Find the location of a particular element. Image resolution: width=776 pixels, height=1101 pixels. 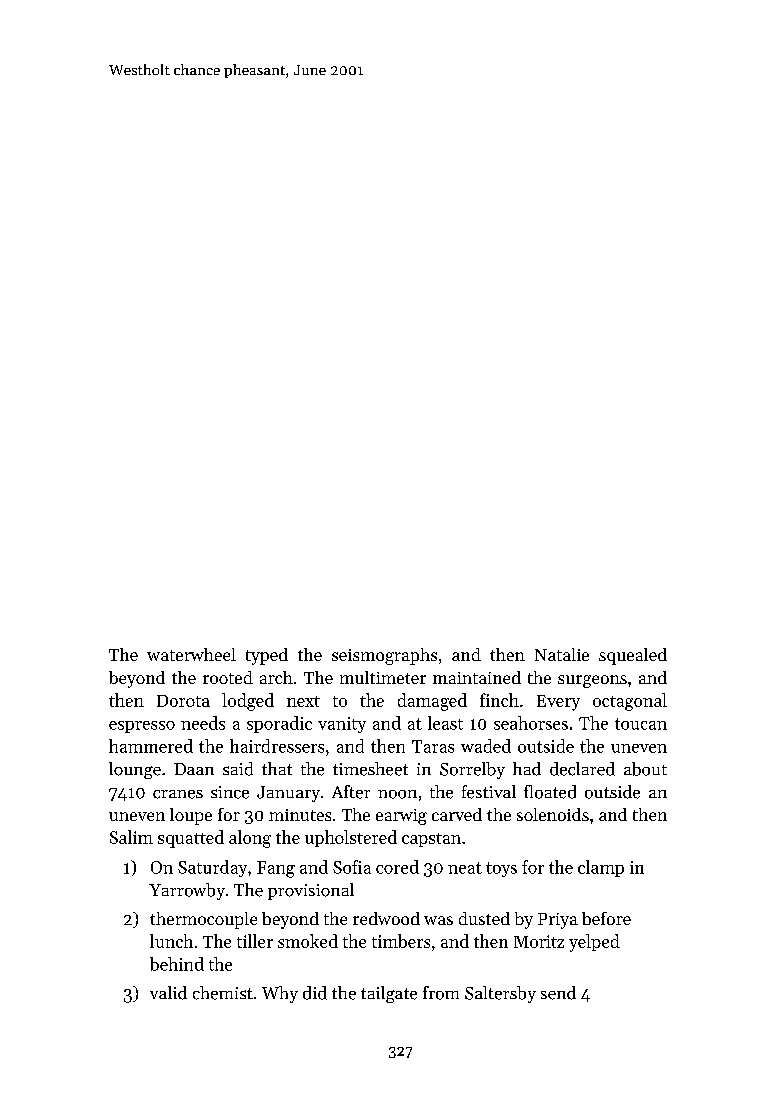

January is located at coordinates (288, 794).
